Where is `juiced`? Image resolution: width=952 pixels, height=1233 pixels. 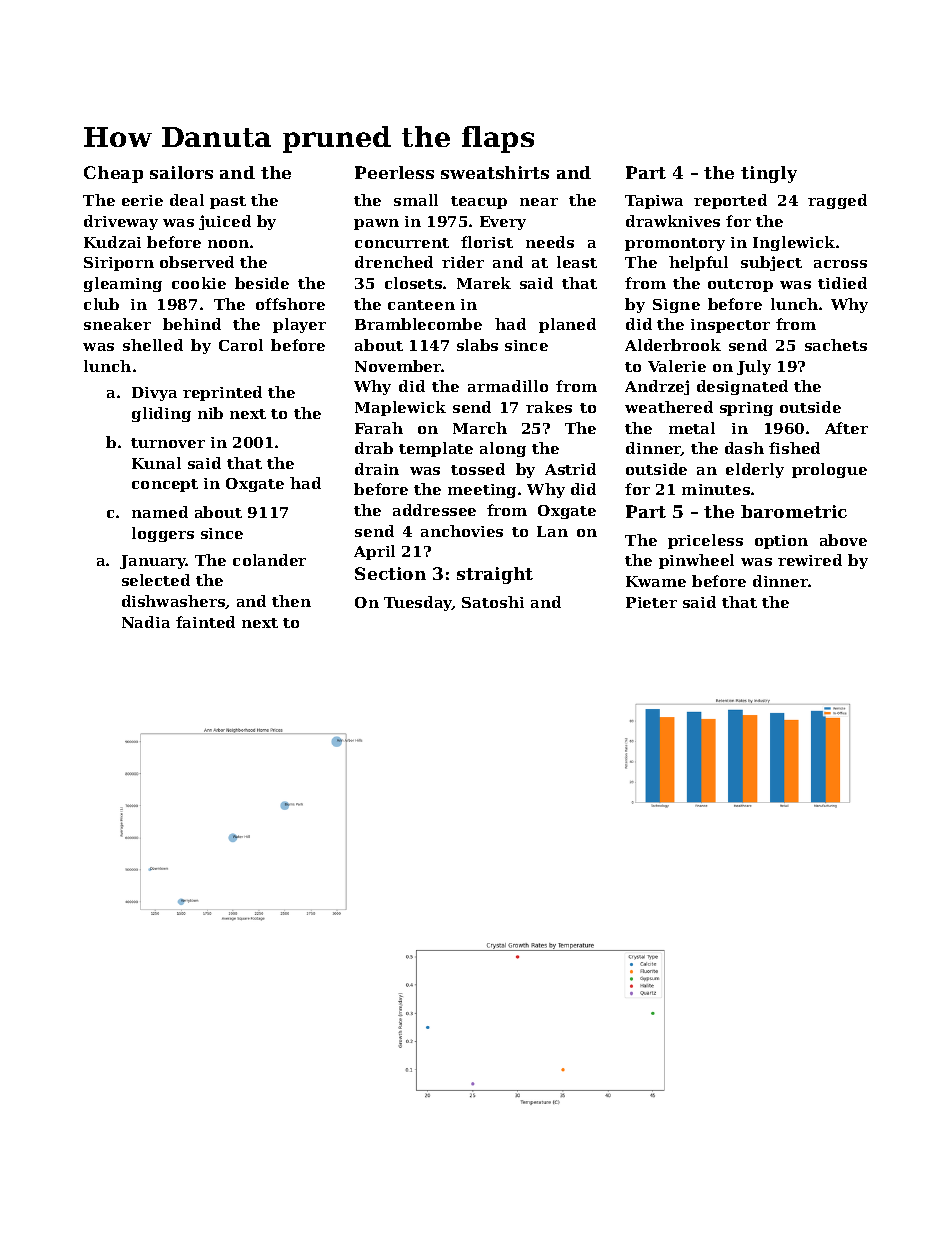
juiced is located at coordinates (225, 222).
